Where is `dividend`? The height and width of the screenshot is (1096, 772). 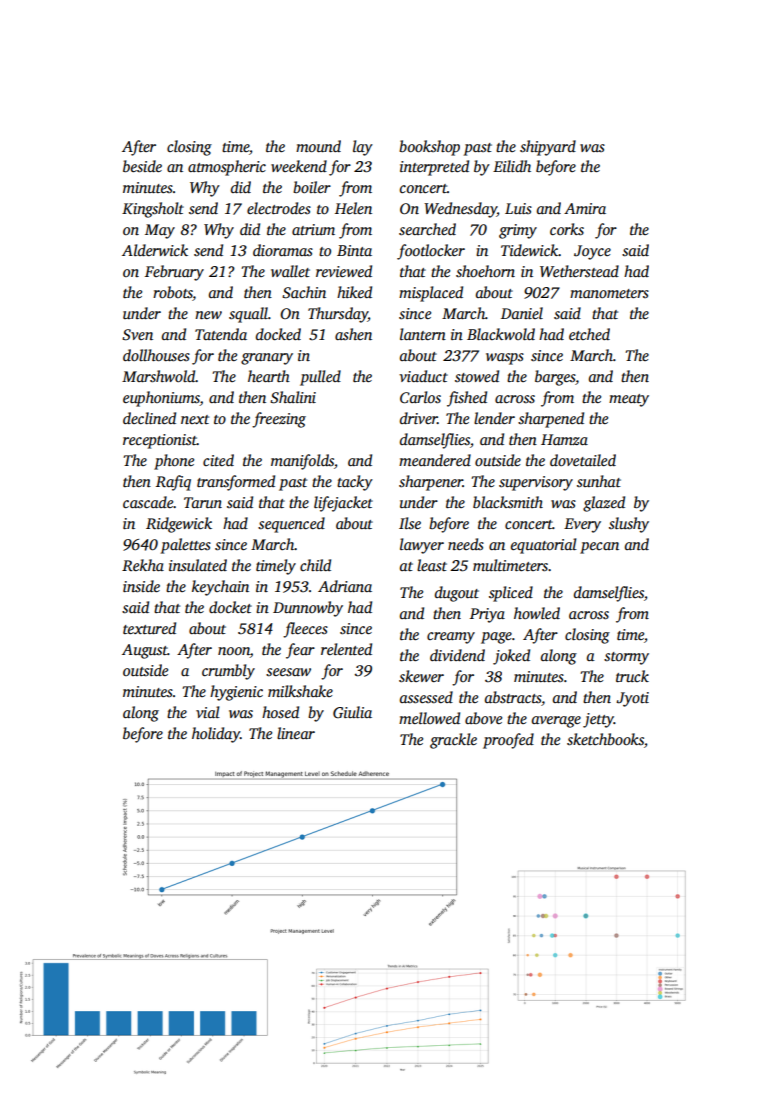 dividend is located at coordinates (457, 655).
